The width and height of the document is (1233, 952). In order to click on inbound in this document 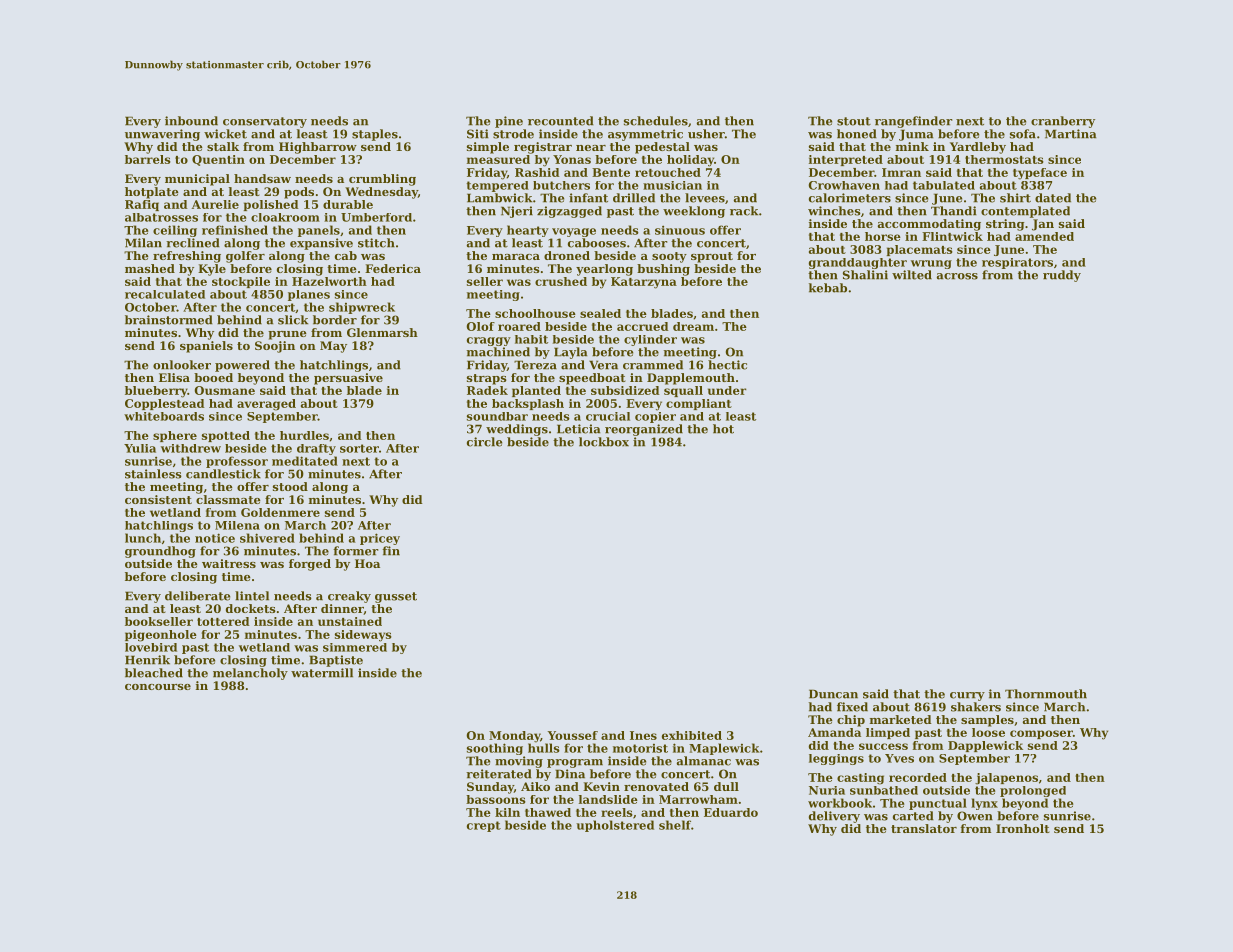, I will do `click(191, 121)`.
